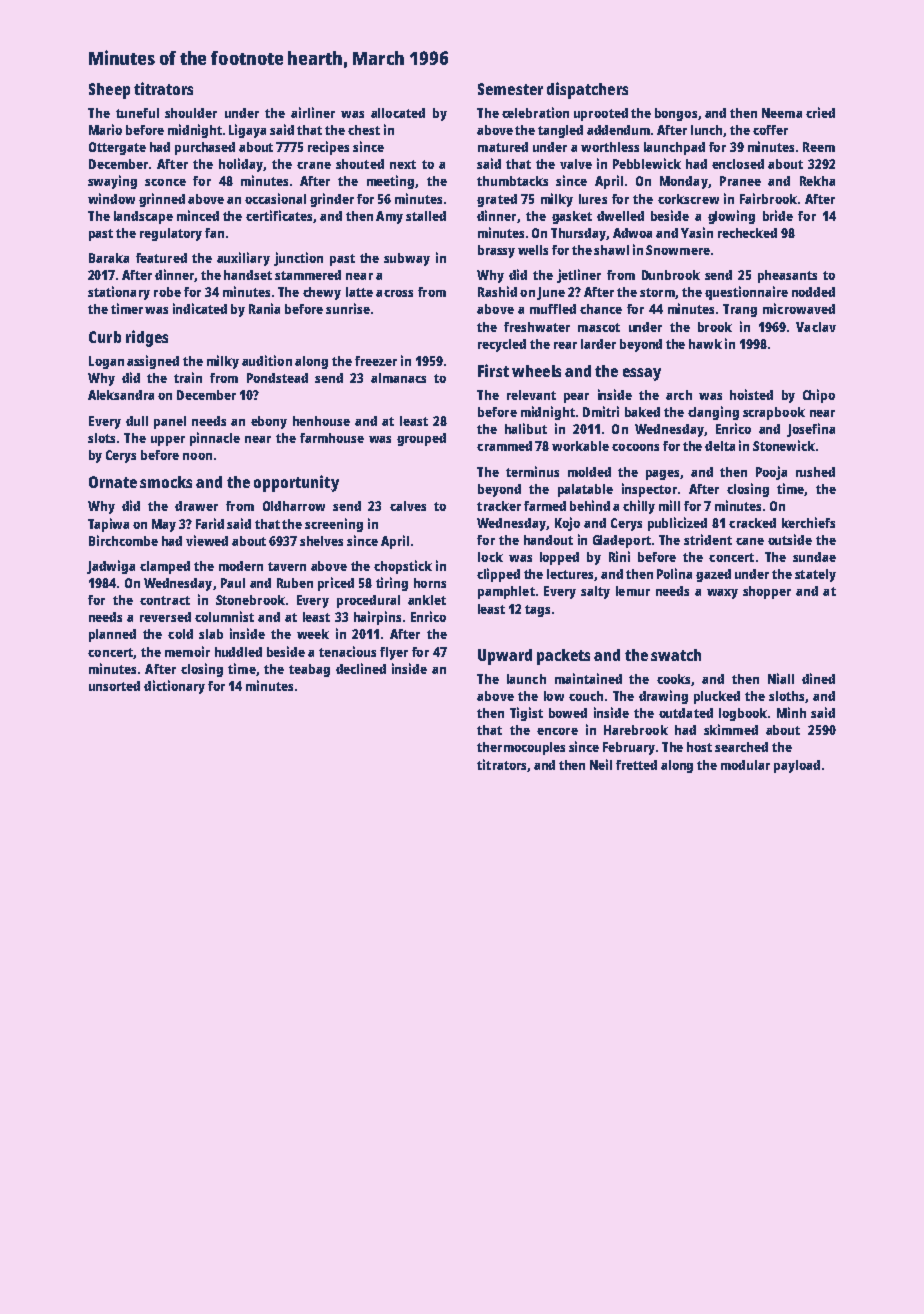  I want to click on jetliner, so click(579, 276).
